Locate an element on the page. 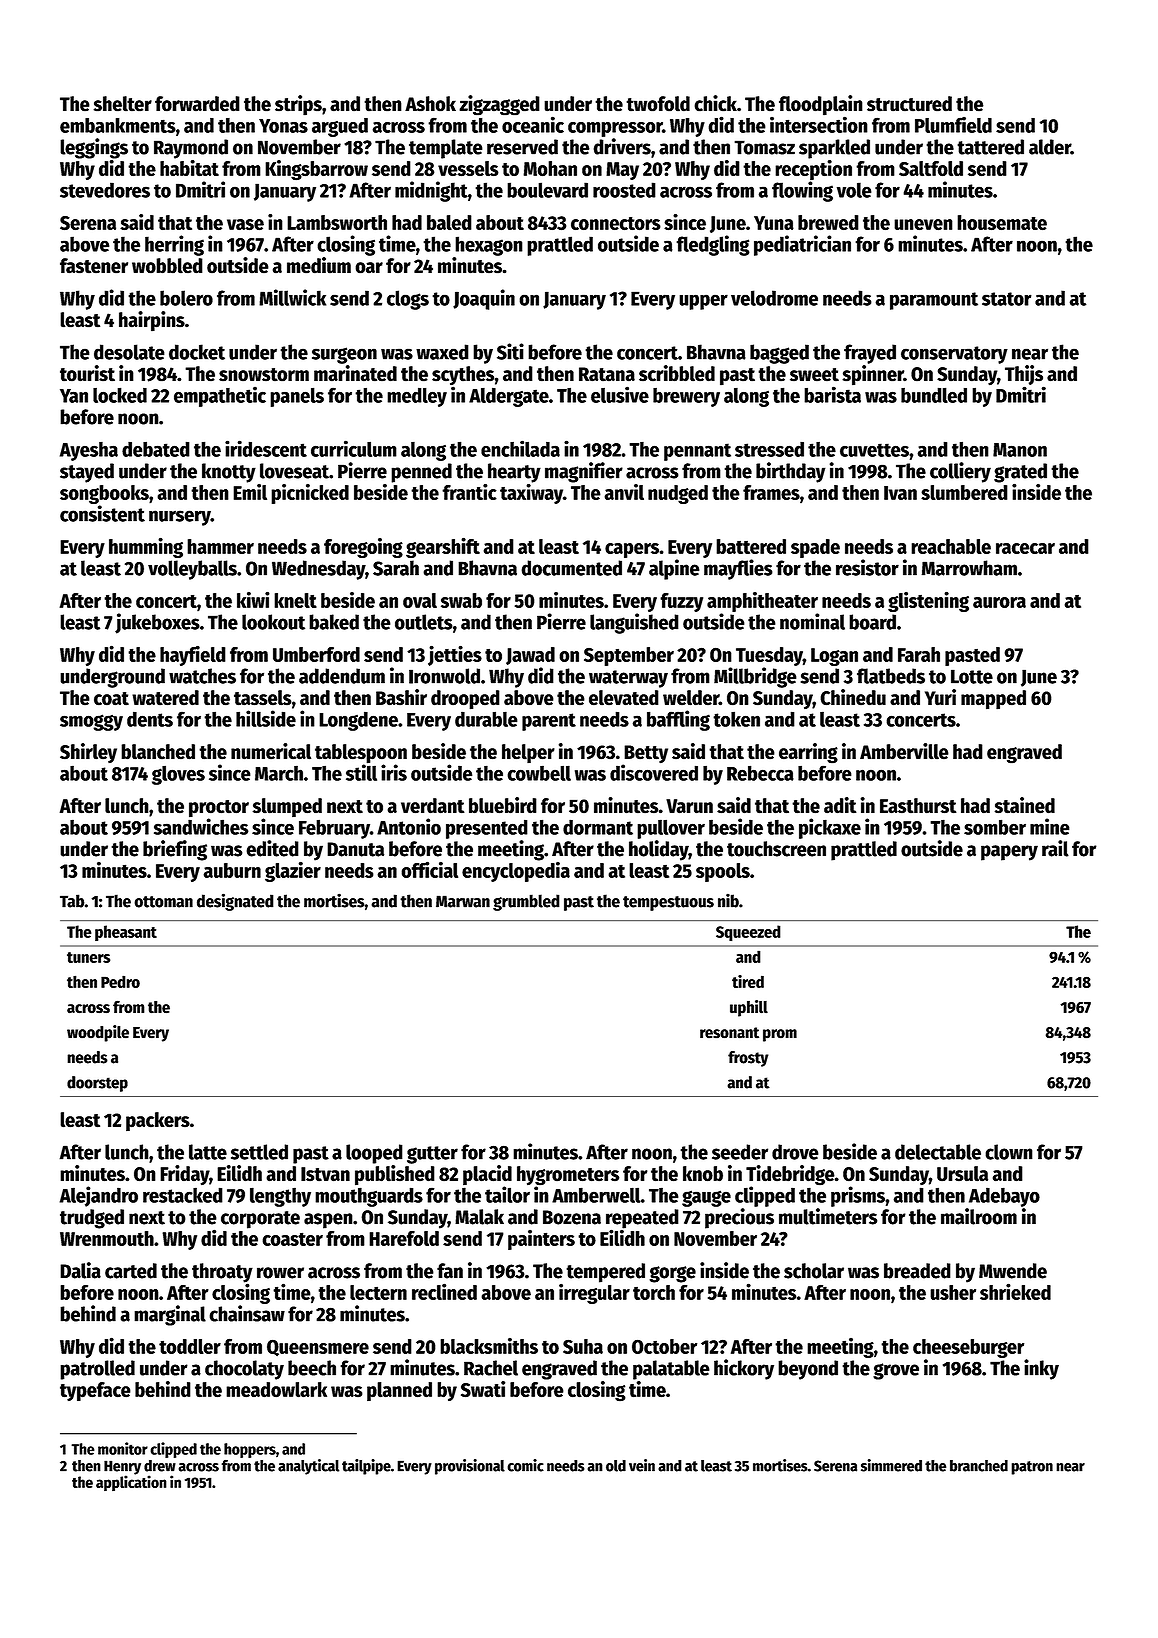  Amberwell is located at coordinates (596, 1195).
